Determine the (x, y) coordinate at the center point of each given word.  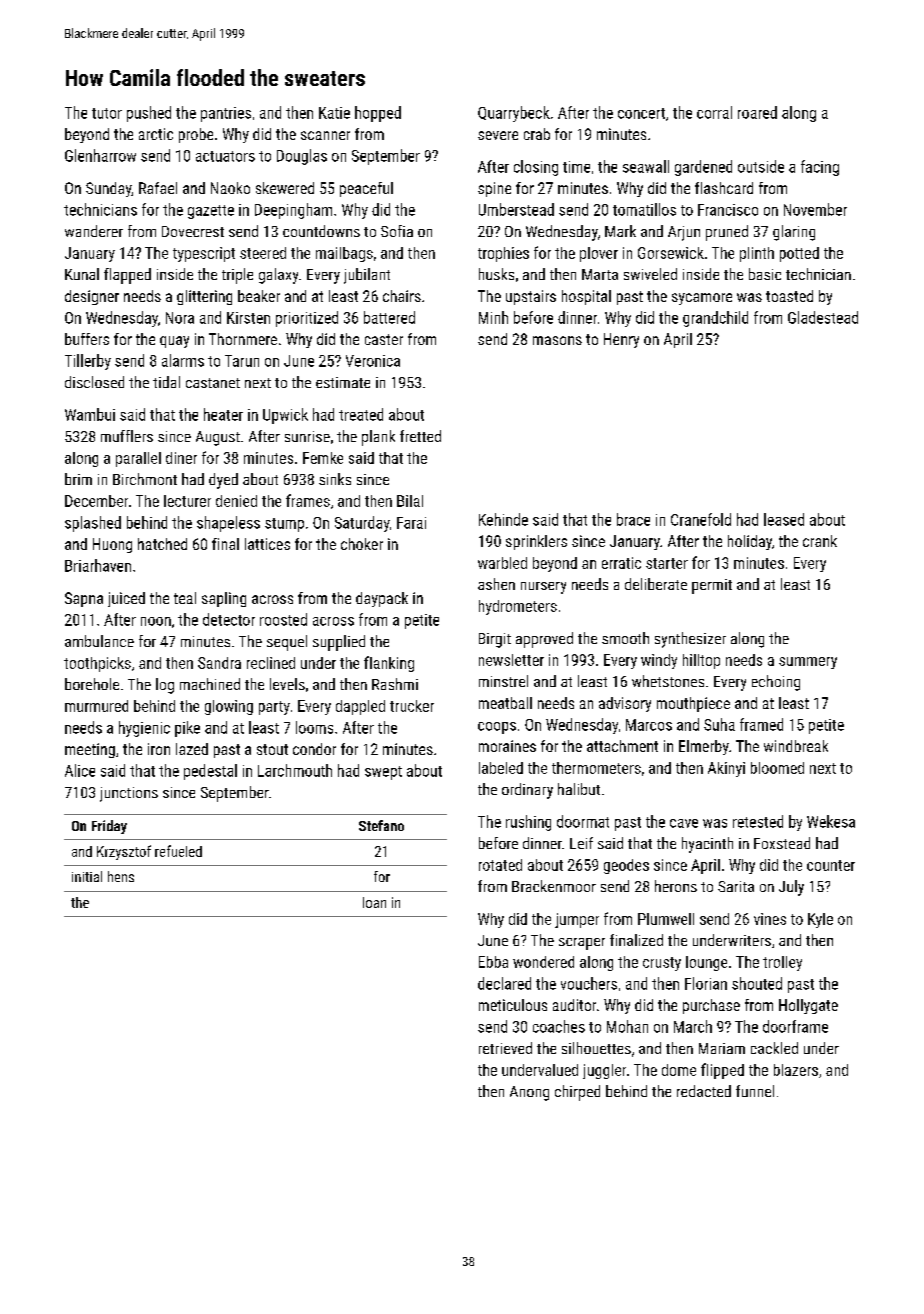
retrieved (505, 1048)
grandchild (715, 319)
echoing (776, 683)
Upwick (285, 416)
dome (679, 1070)
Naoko (230, 188)
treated (361, 414)
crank (820, 541)
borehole (92, 684)
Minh (493, 317)
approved (544, 640)
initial (87, 876)
